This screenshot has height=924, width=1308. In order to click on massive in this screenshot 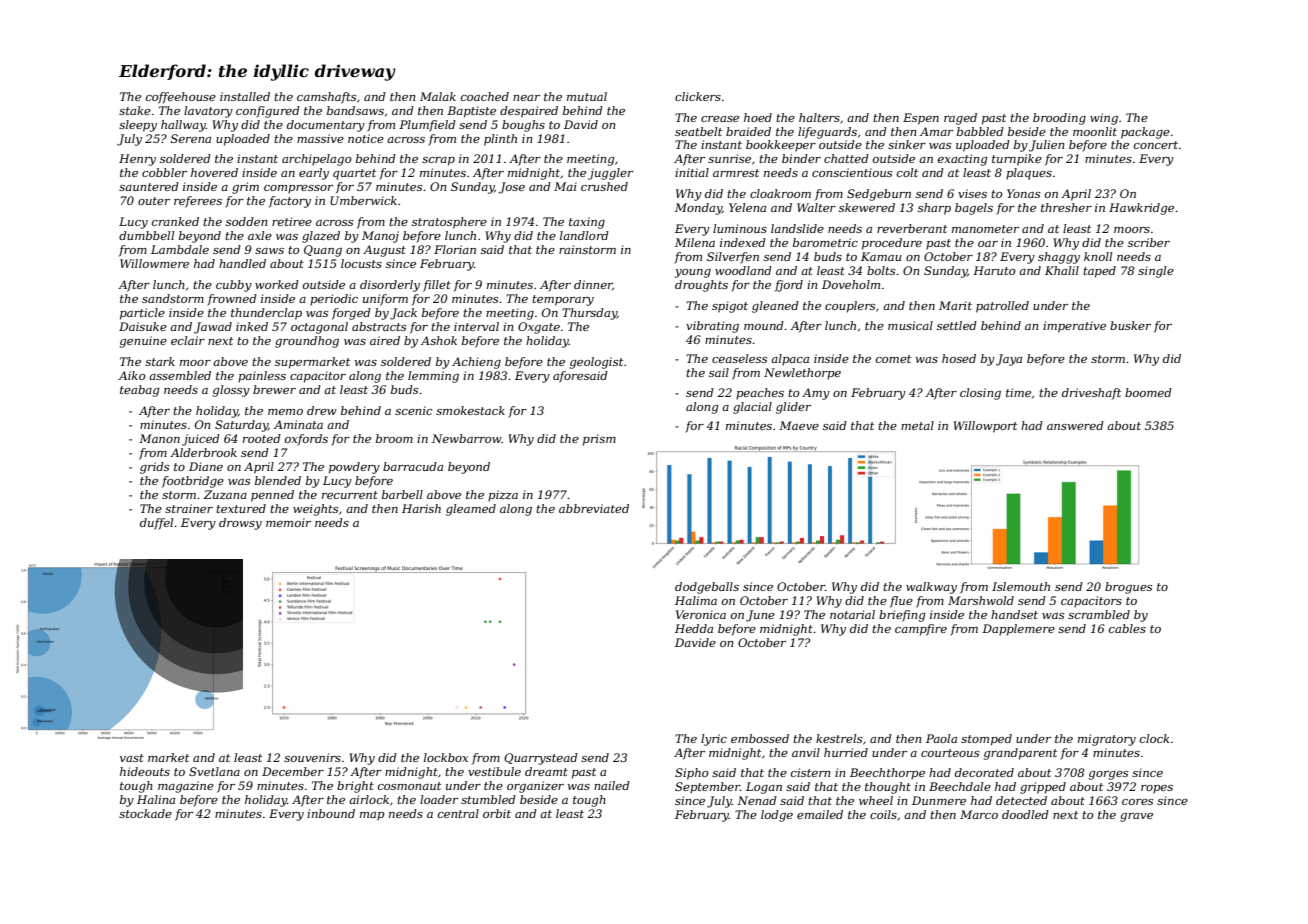, I will do `click(320, 138)`.
